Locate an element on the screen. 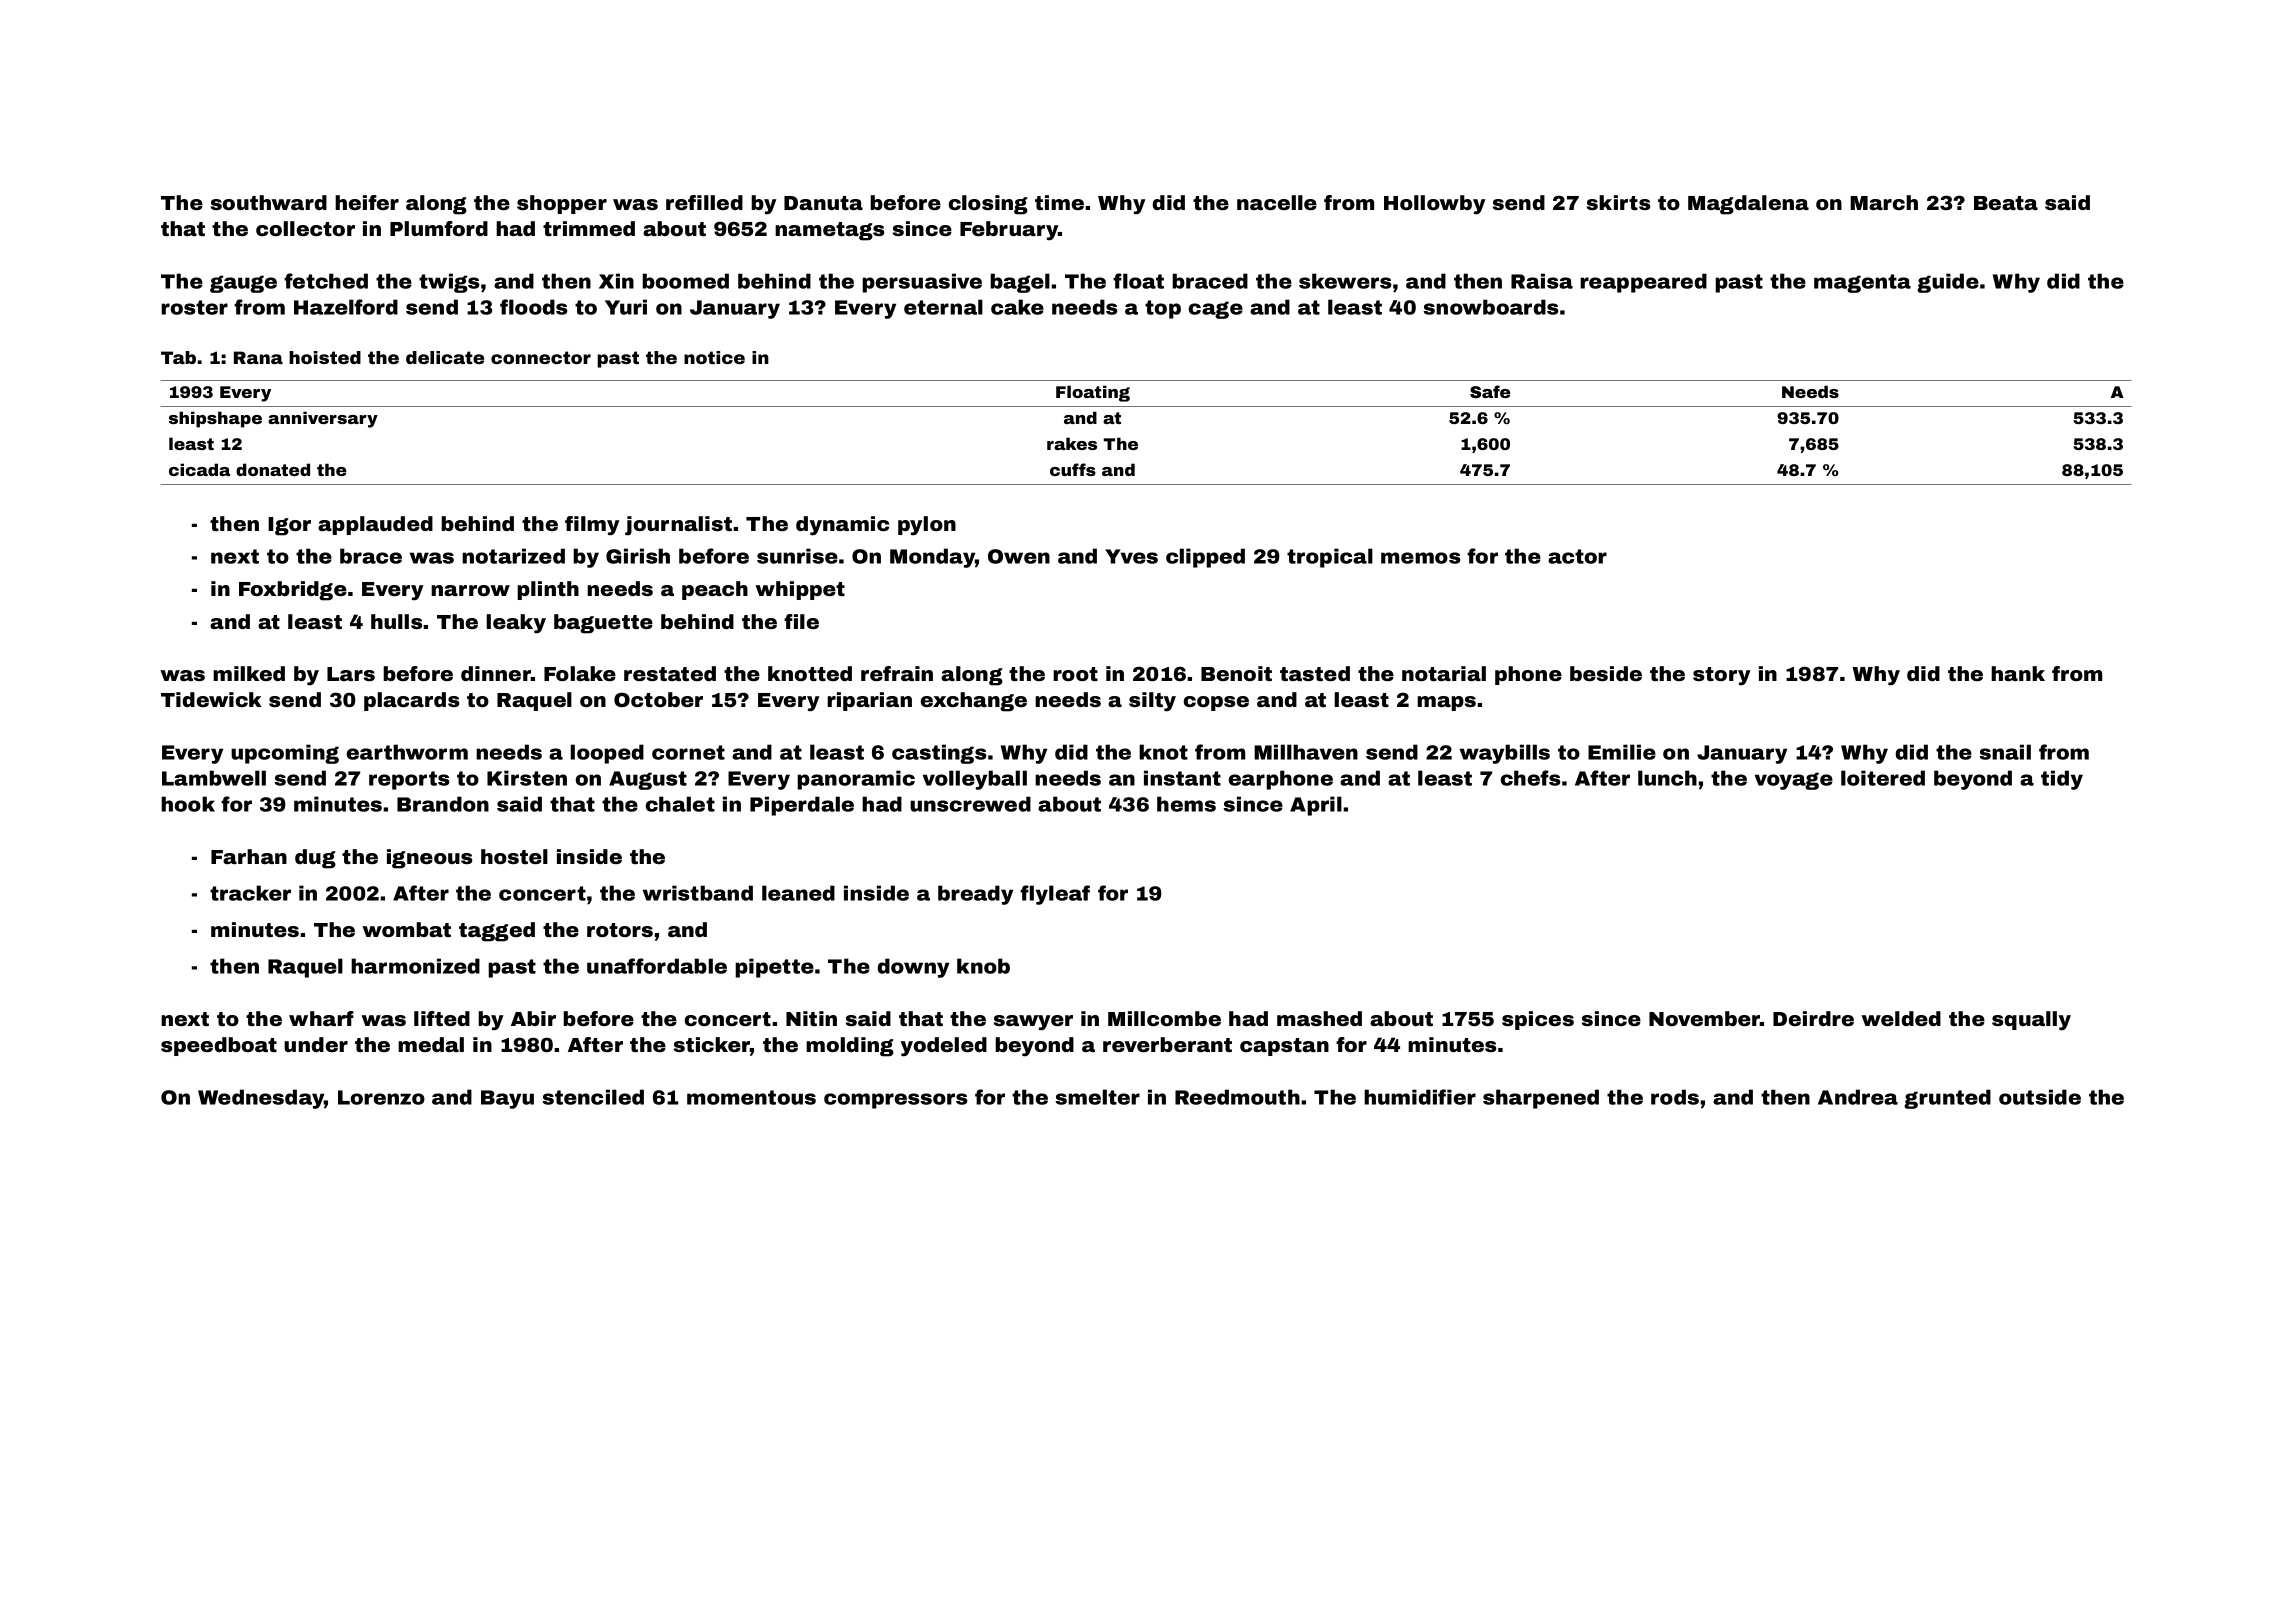 The height and width of the screenshot is (1620, 2292). Emilie is located at coordinates (1622, 752).
